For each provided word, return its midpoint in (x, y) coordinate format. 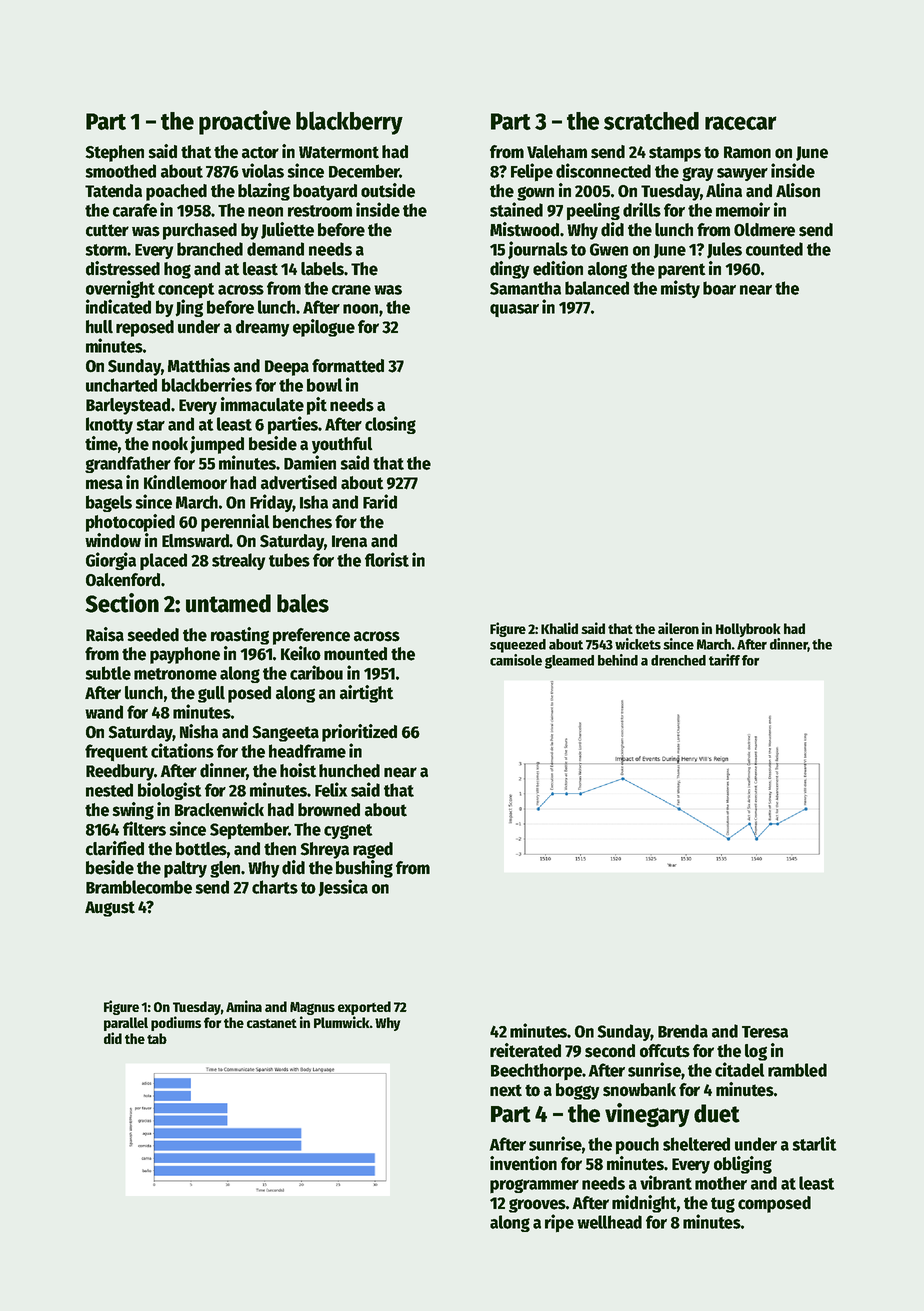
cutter (107, 230)
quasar (514, 310)
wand (104, 712)
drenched (678, 660)
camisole (516, 660)
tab (157, 1038)
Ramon (747, 152)
